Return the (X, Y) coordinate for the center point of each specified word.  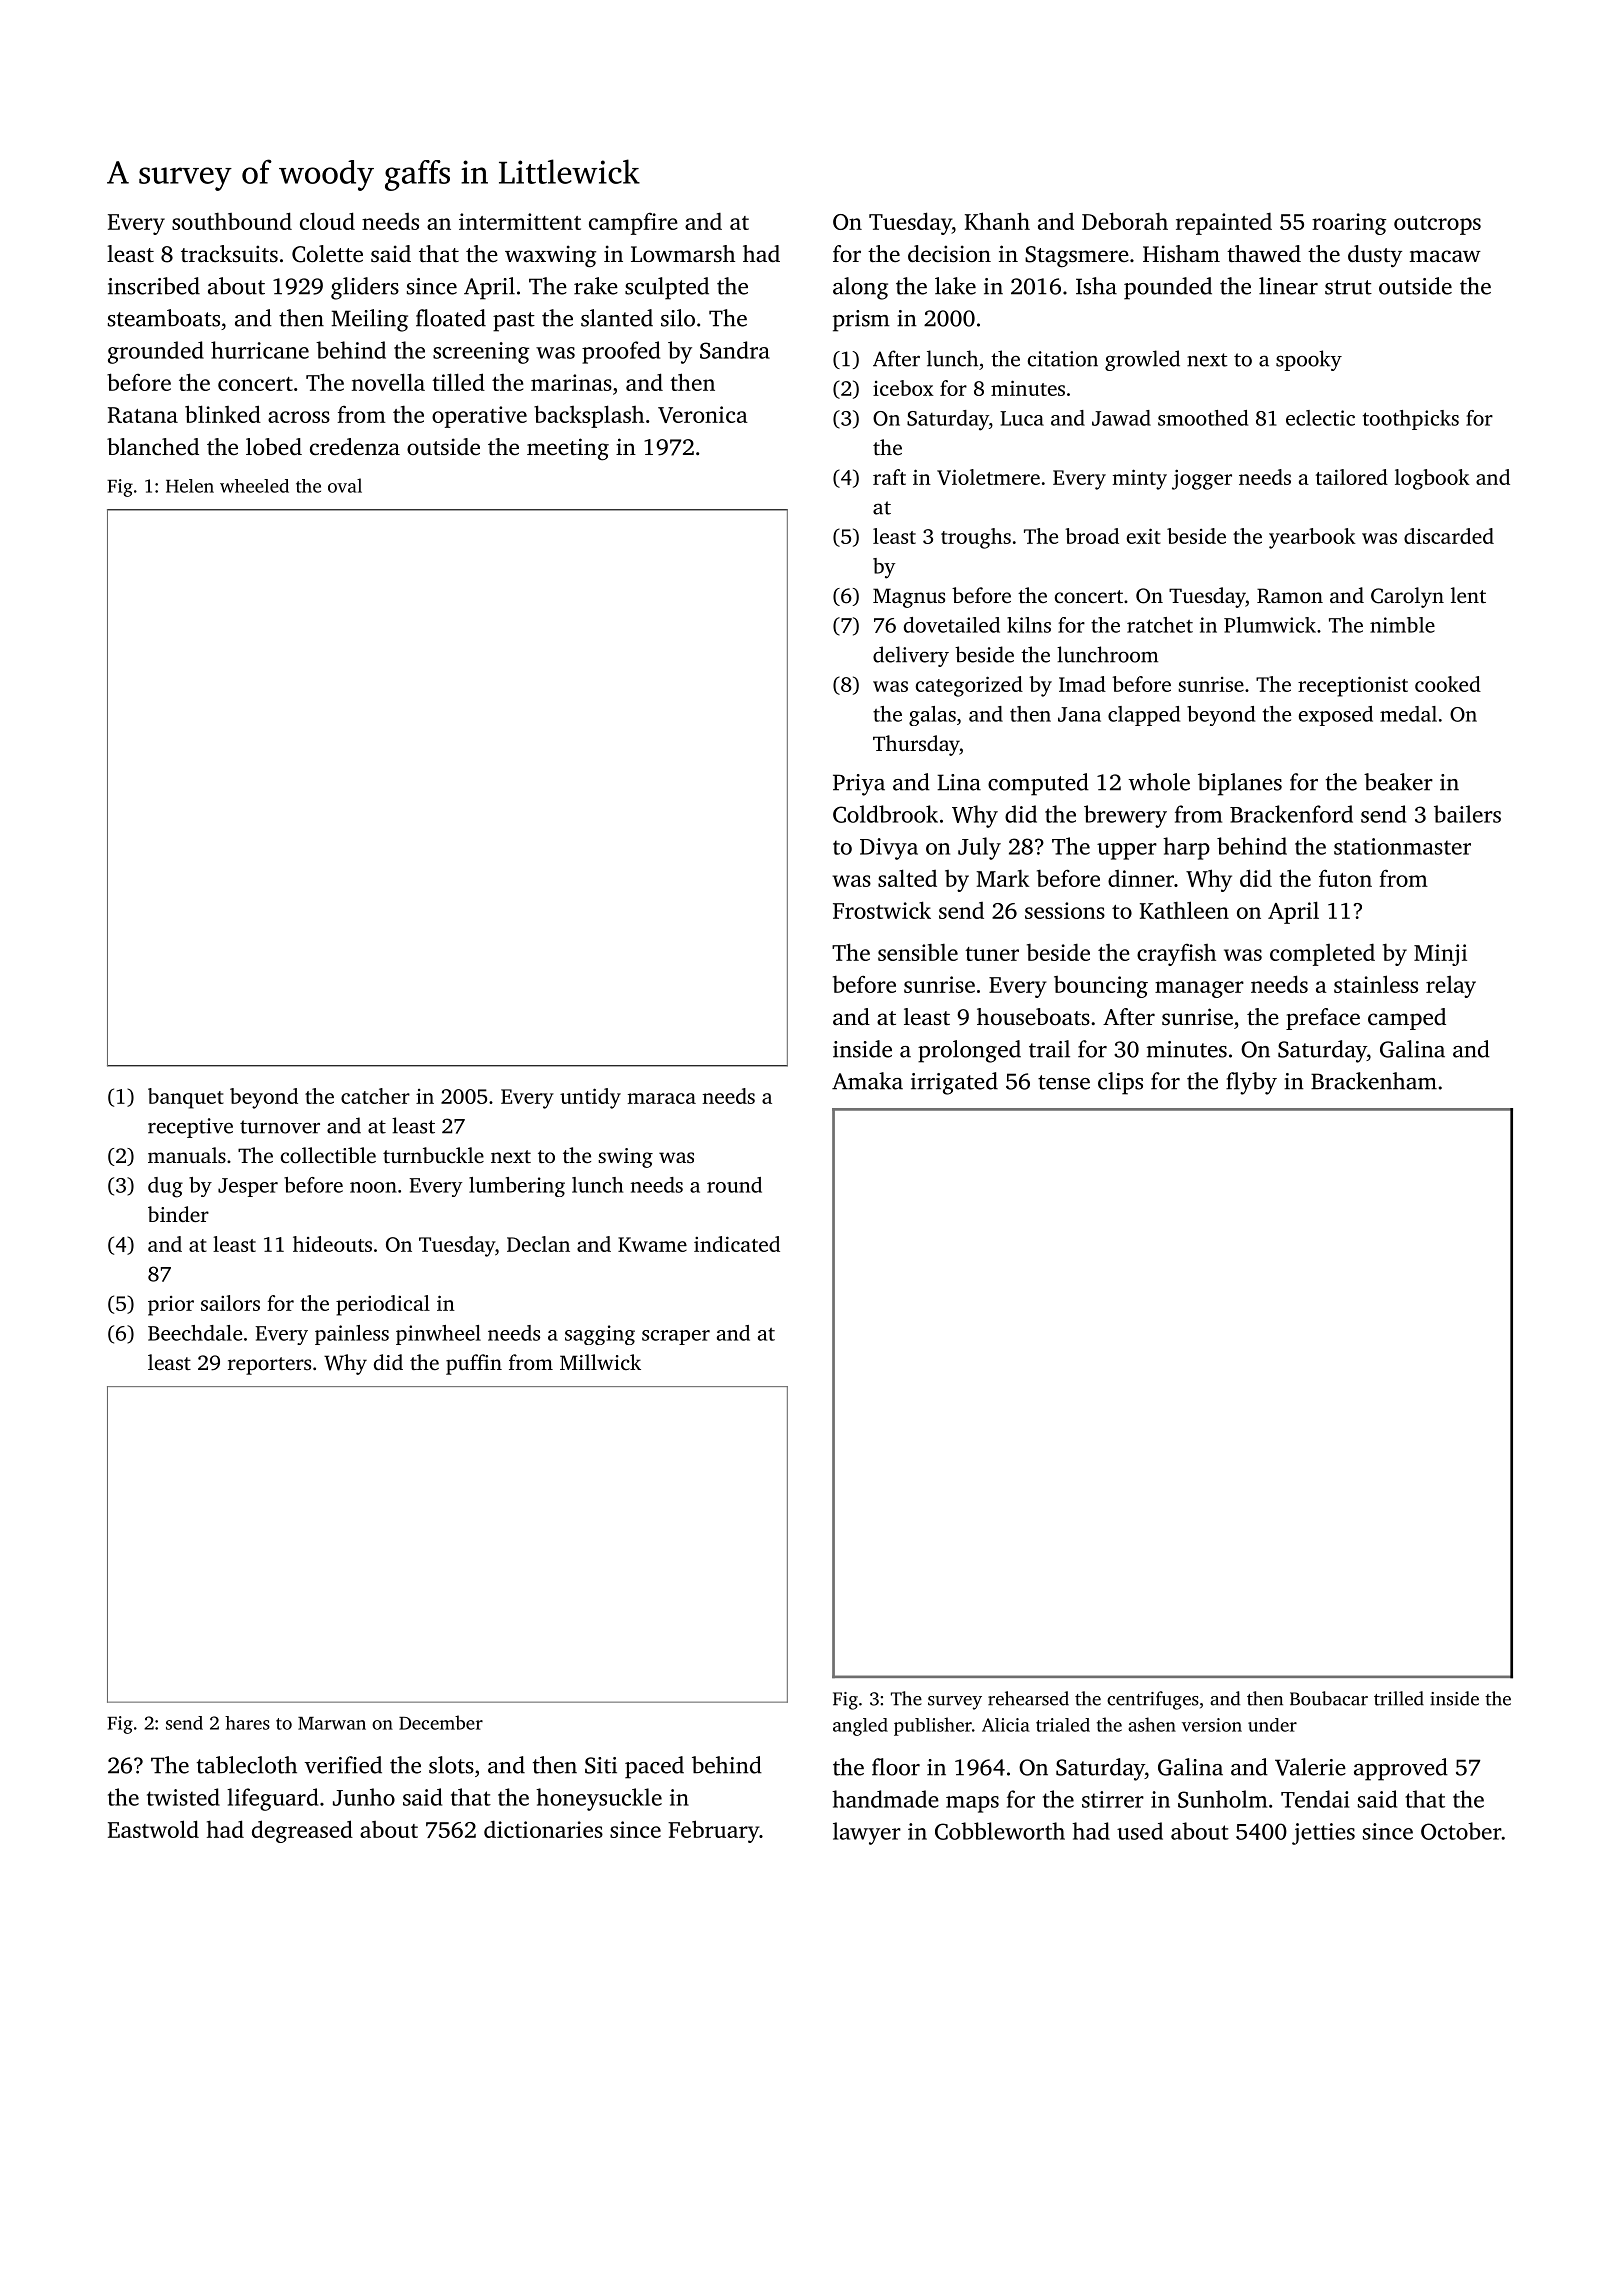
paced (654, 1767)
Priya (859, 785)
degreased (302, 1831)
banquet (186, 1098)
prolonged (969, 1051)
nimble (1402, 625)
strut (1348, 287)
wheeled (254, 486)
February (713, 1831)
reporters (269, 1366)
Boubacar (1329, 1698)
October (1461, 1831)
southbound (232, 221)
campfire (633, 224)
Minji (1440, 955)
